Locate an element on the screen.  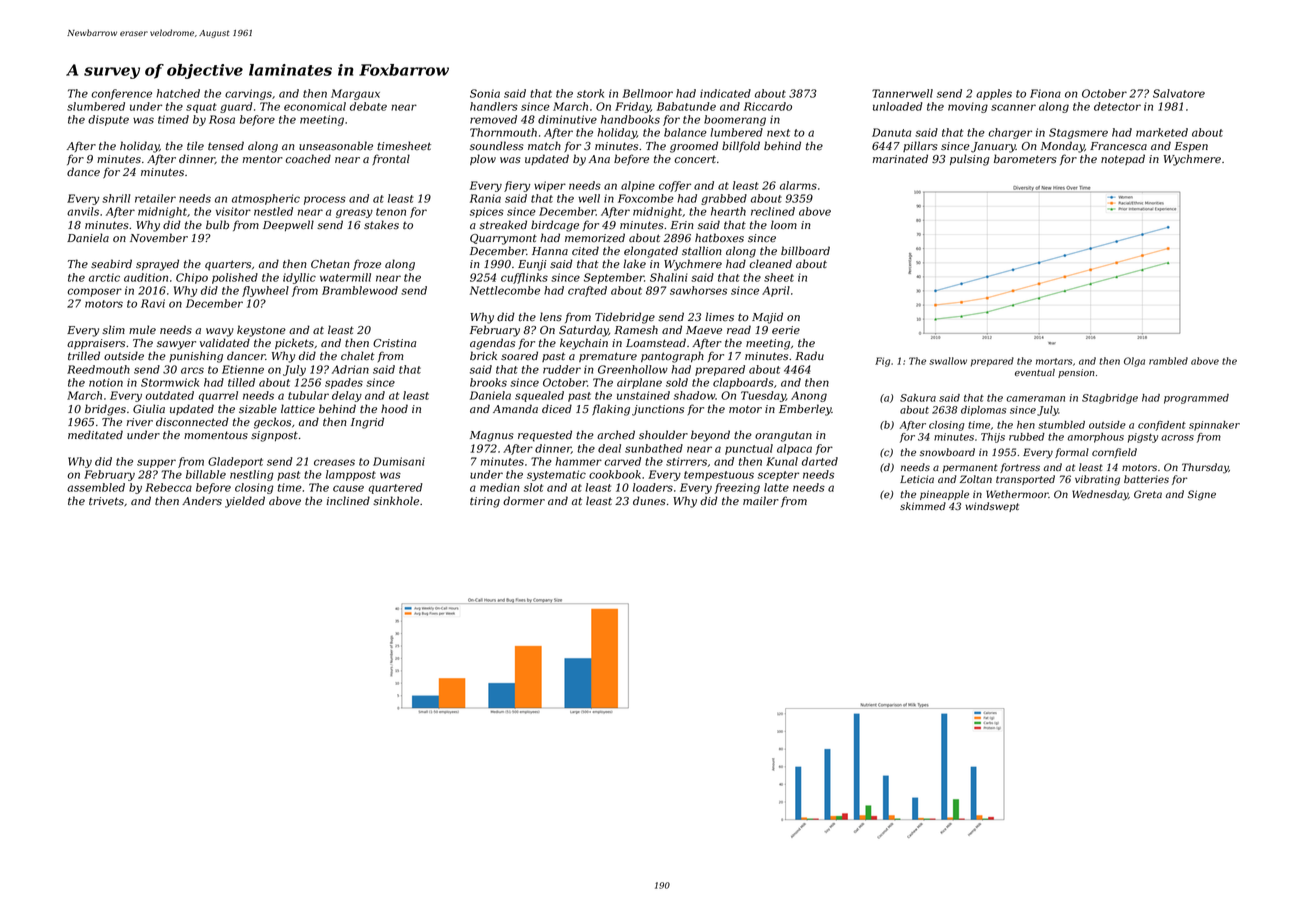
cleaned is located at coordinates (770, 264).
